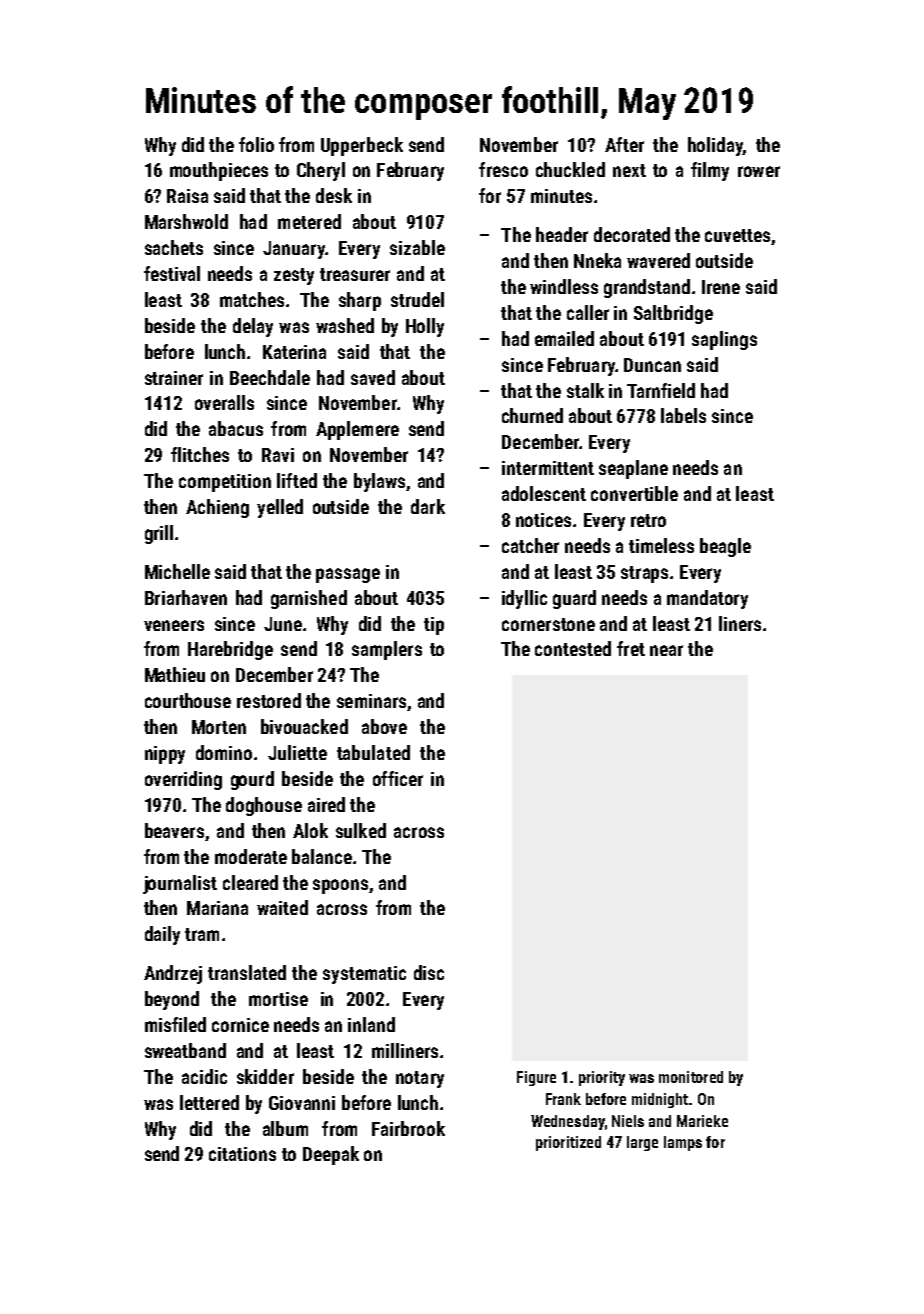 Image resolution: width=924 pixels, height=1314 pixels. What do you see at coordinates (362, 146) in the image?
I see `Upperbeck` at bounding box center [362, 146].
